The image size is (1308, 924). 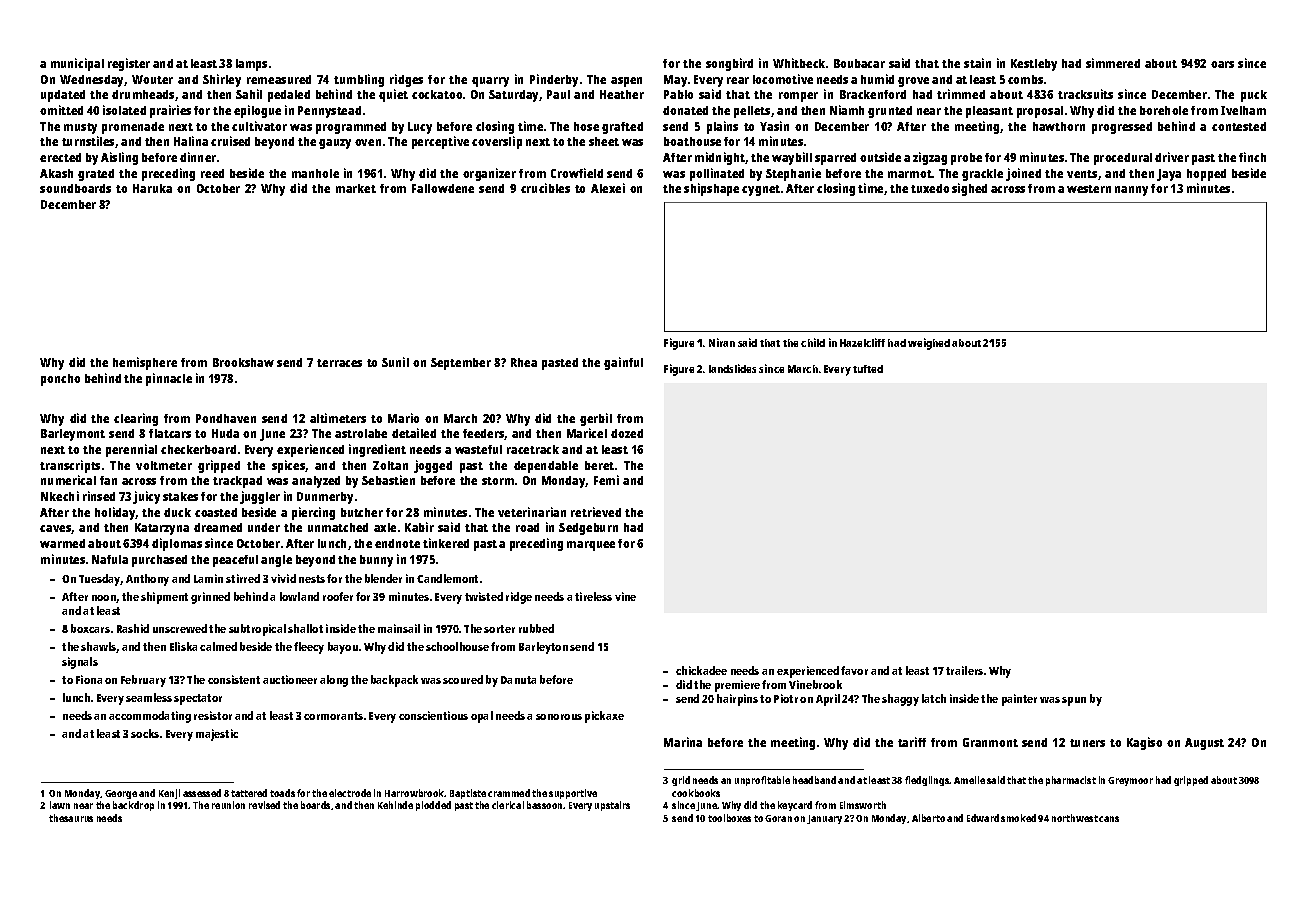 I want to click on tuners, so click(x=1087, y=743).
